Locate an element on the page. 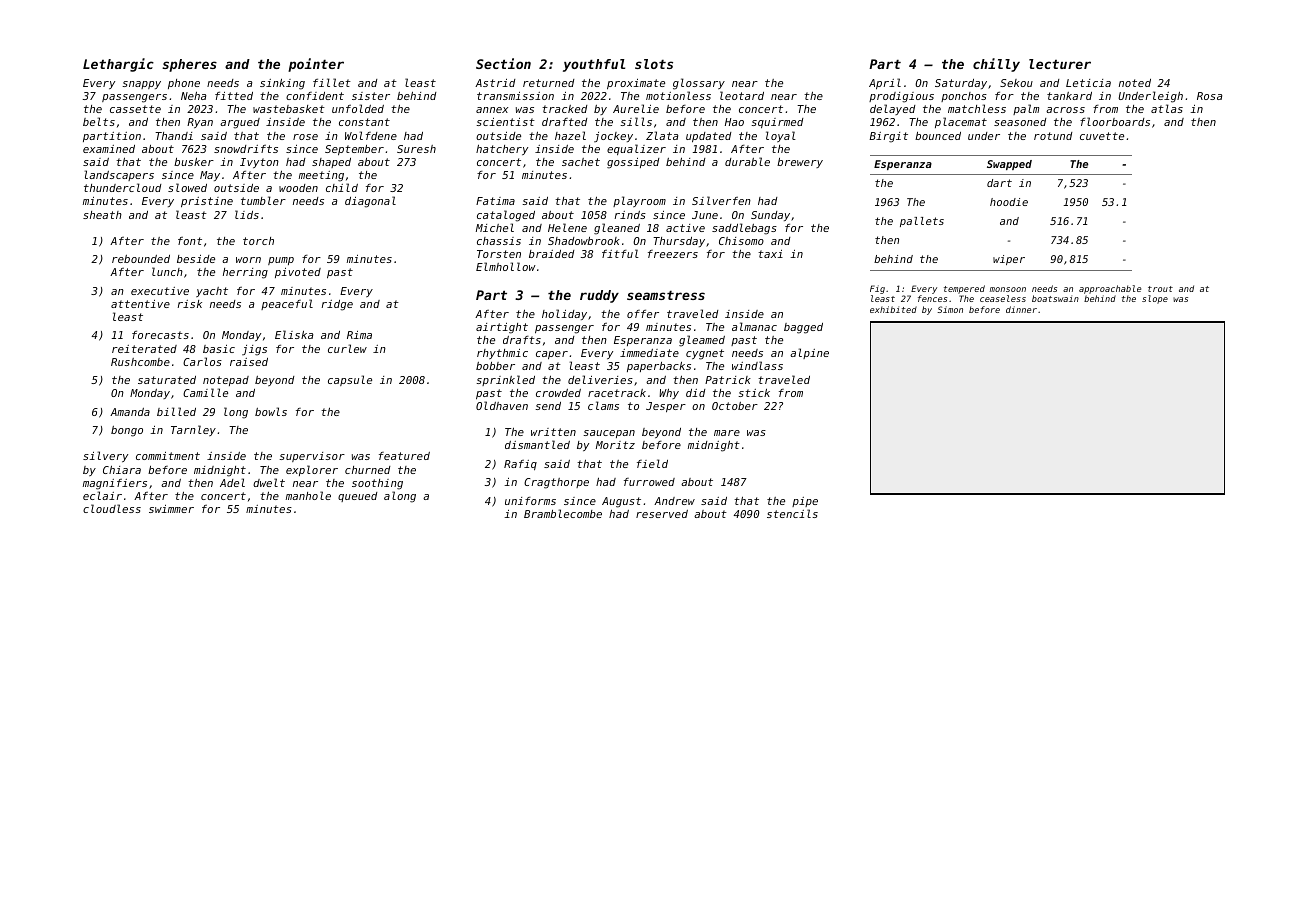  Chisomo is located at coordinates (741, 241).
